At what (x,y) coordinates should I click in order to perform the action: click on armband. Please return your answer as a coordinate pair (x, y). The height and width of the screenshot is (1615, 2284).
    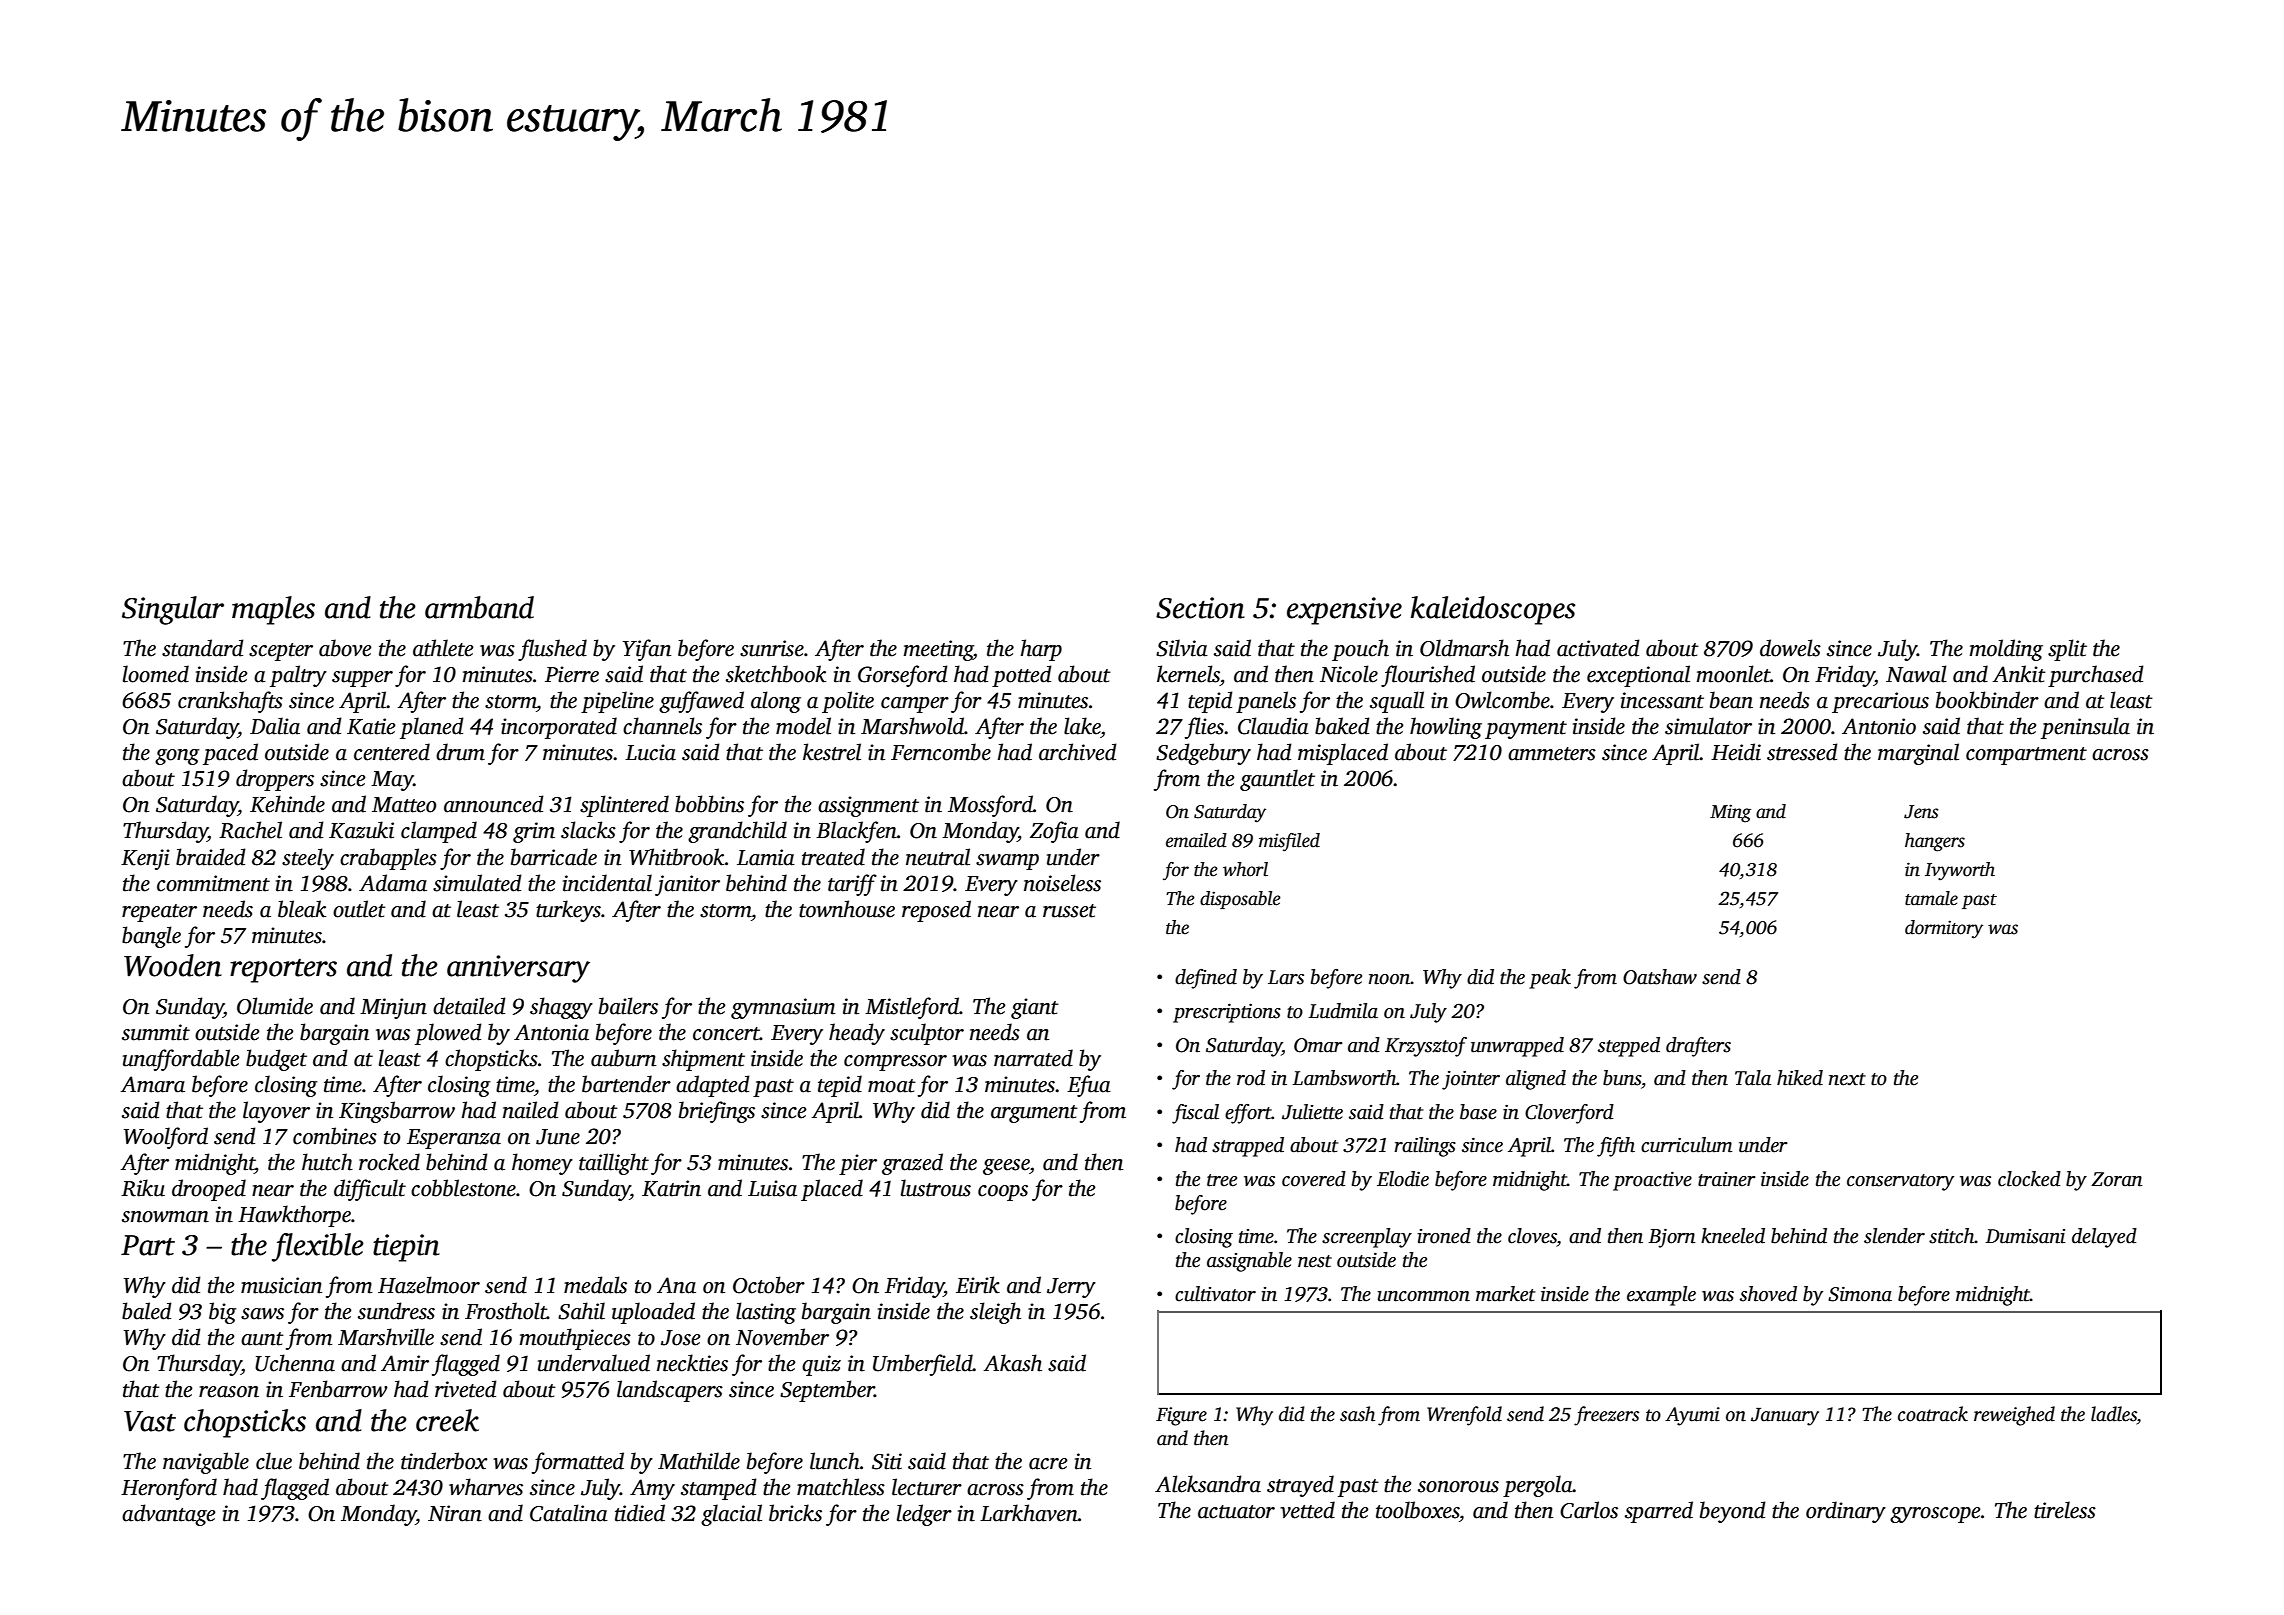
    Looking at the image, I should click on (479, 607).
